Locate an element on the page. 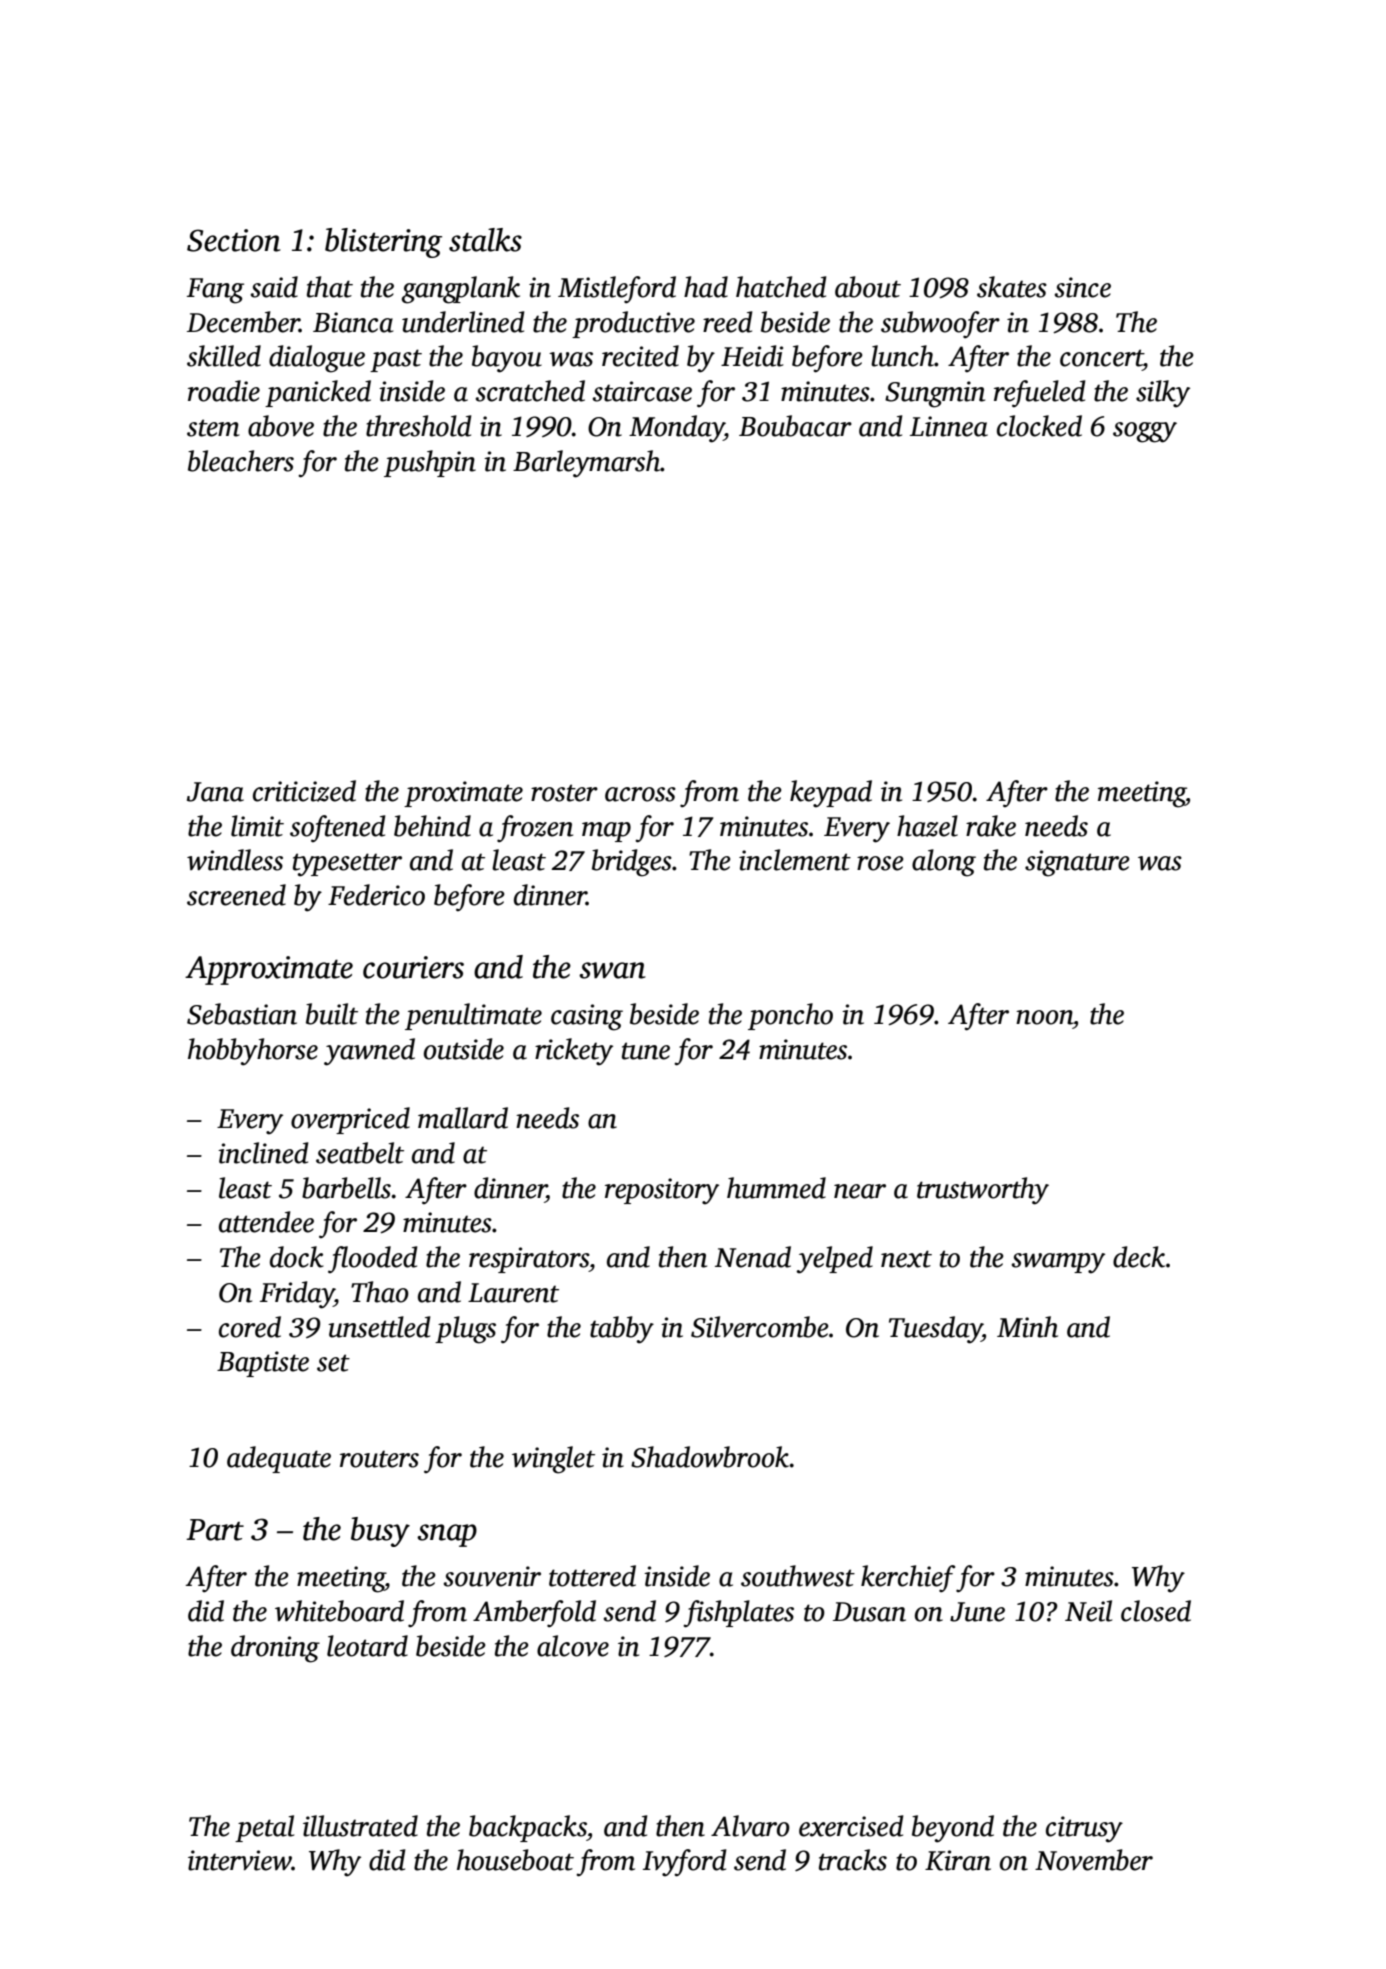 This document has width=1386, height=1969. attendee is located at coordinates (266, 1222).
